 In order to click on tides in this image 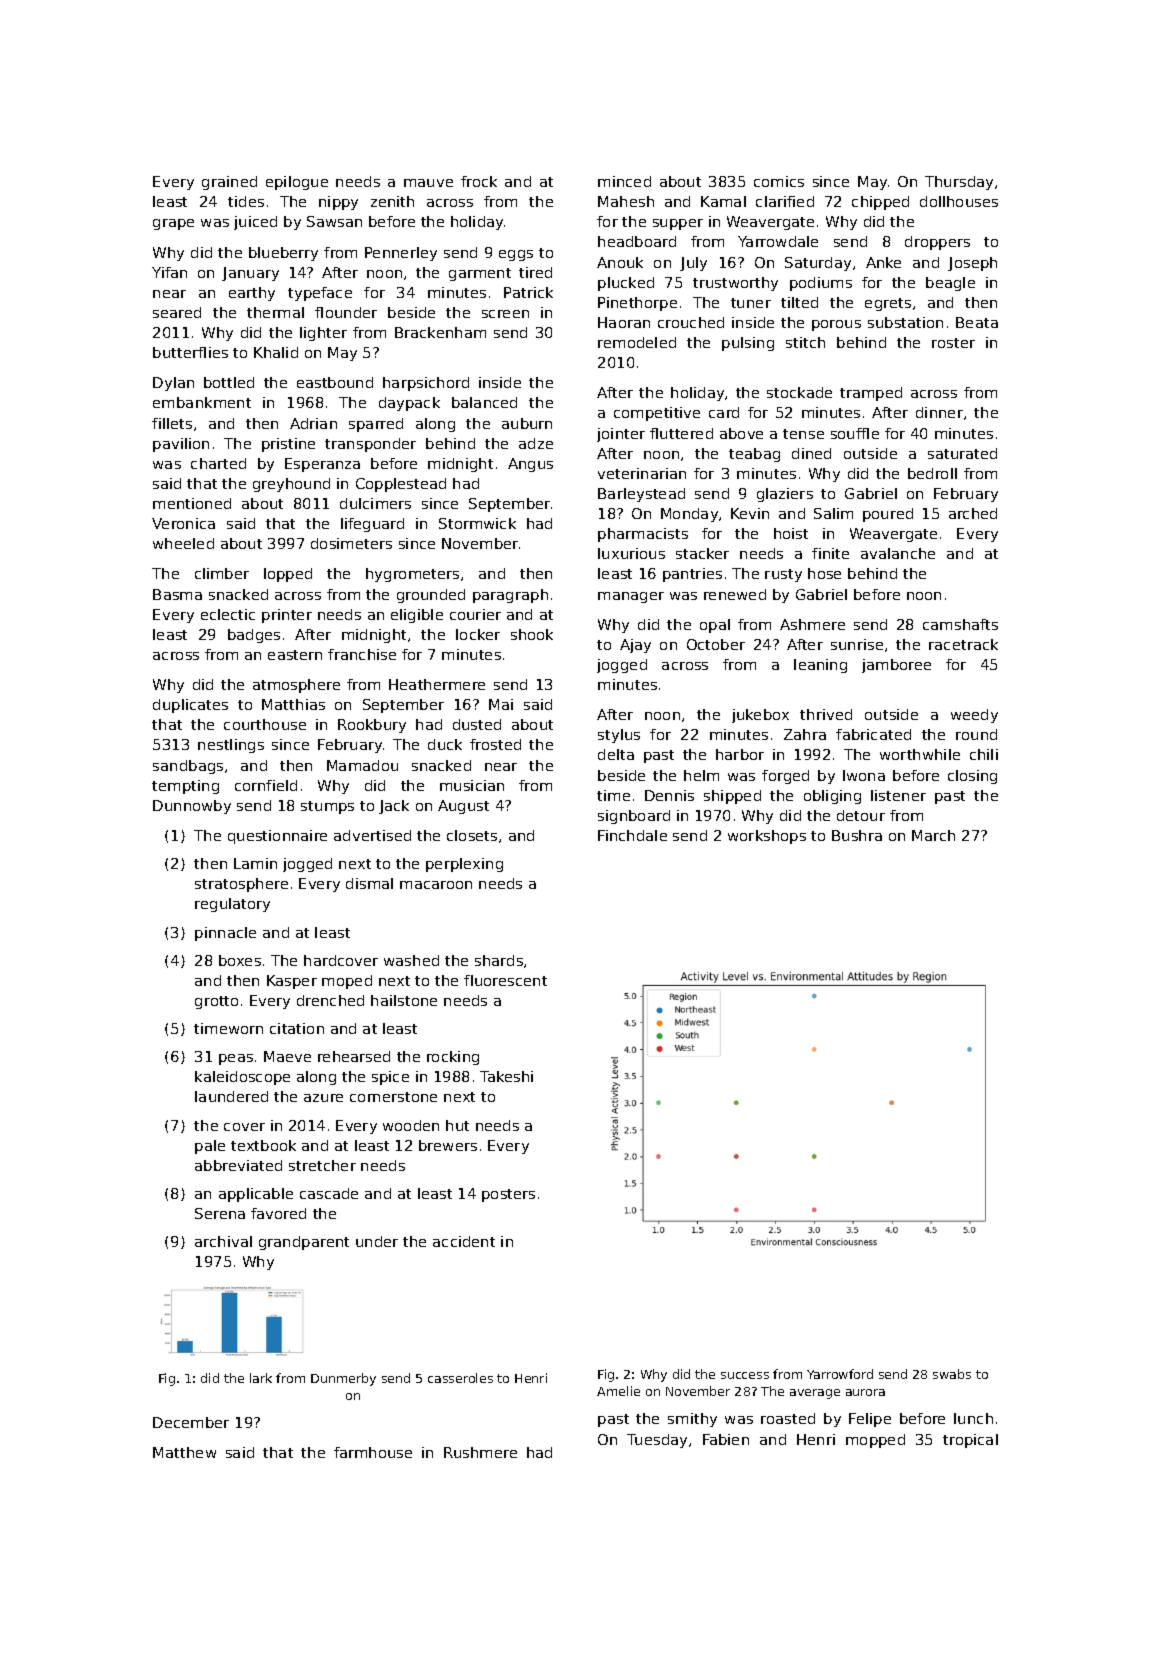, I will do `click(246, 201)`.
